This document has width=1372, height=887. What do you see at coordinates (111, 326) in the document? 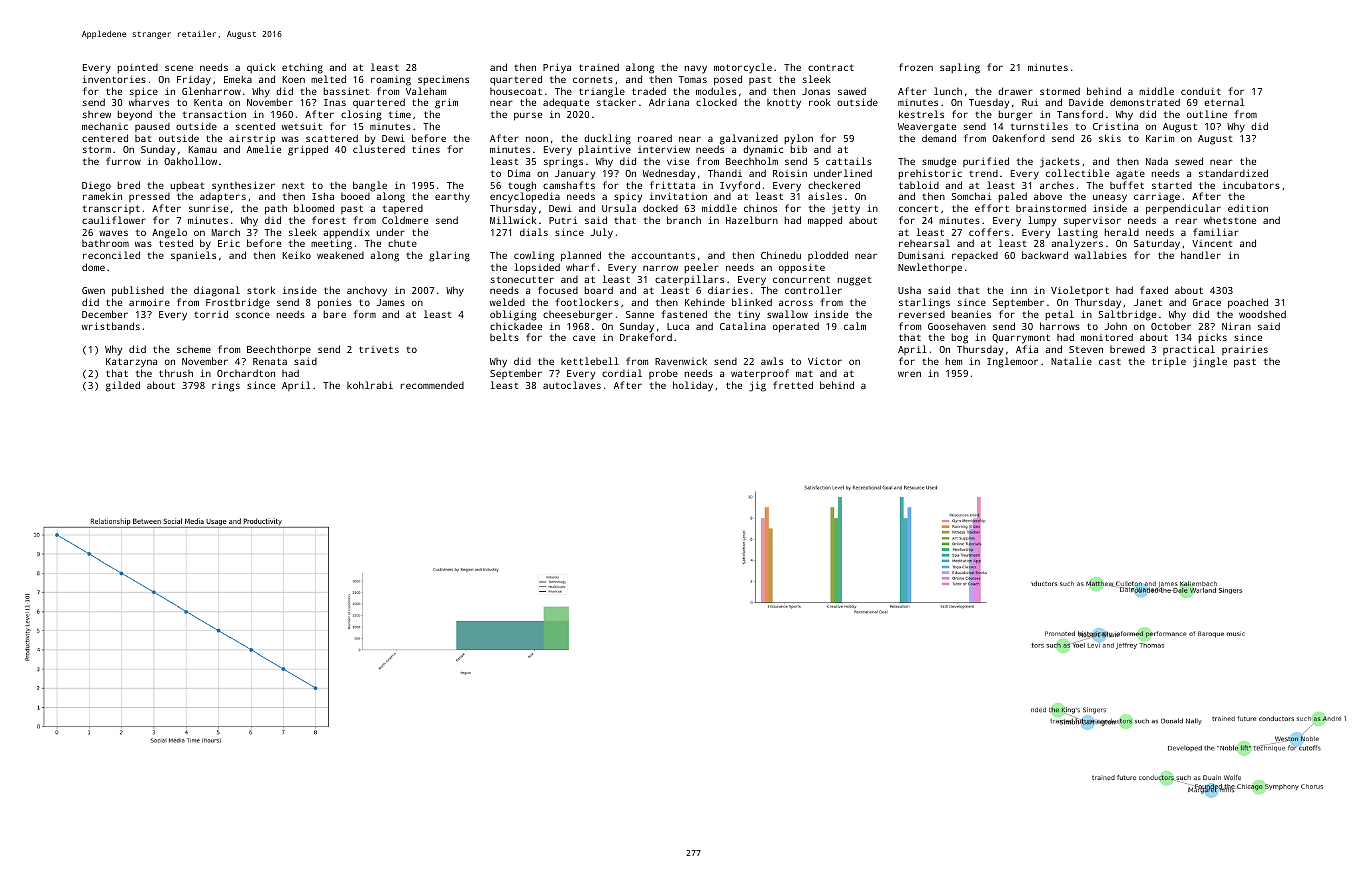
I see `wristbands` at bounding box center [111, 326].
